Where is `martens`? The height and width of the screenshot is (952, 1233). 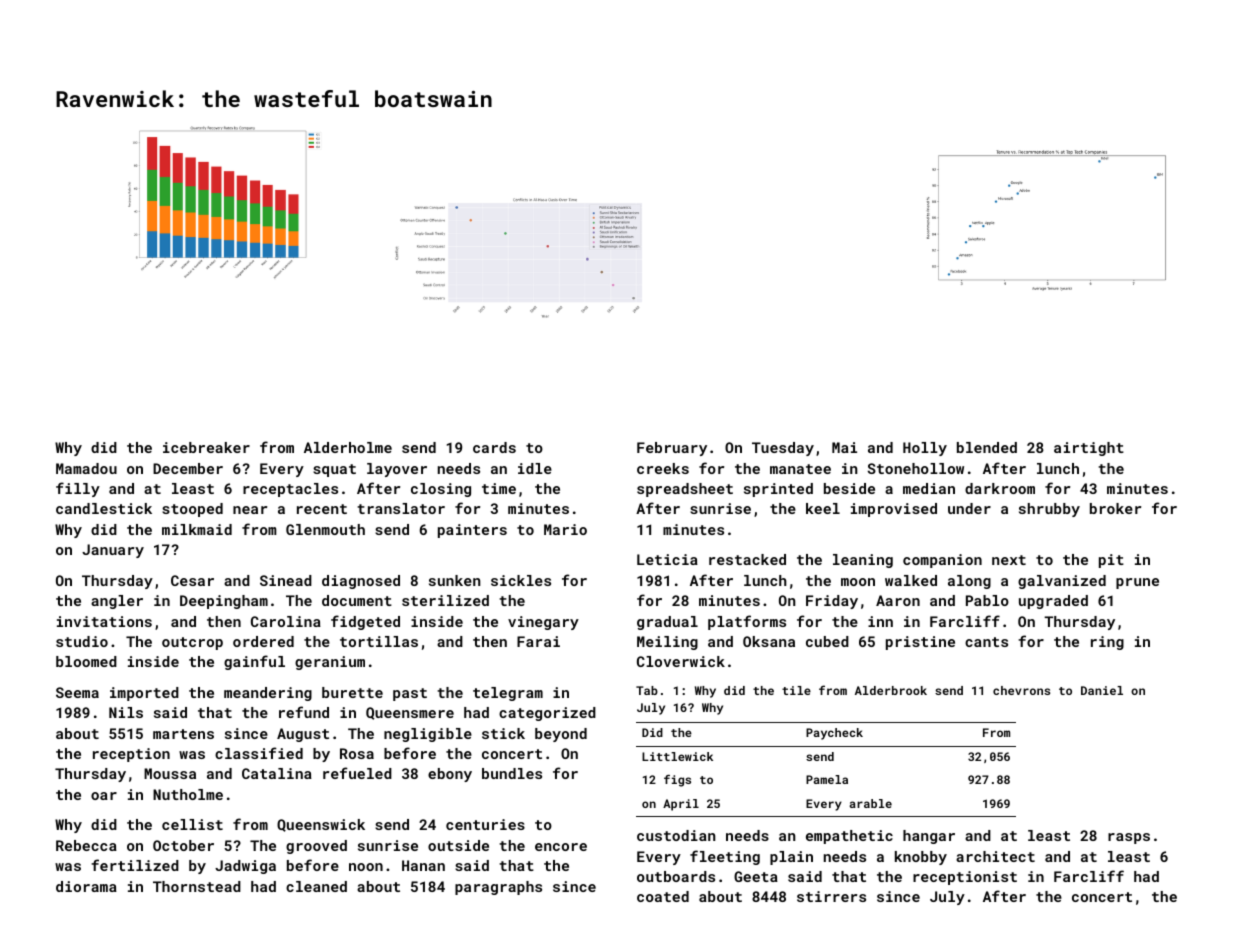
martens is located at coordinates (183, 734).
